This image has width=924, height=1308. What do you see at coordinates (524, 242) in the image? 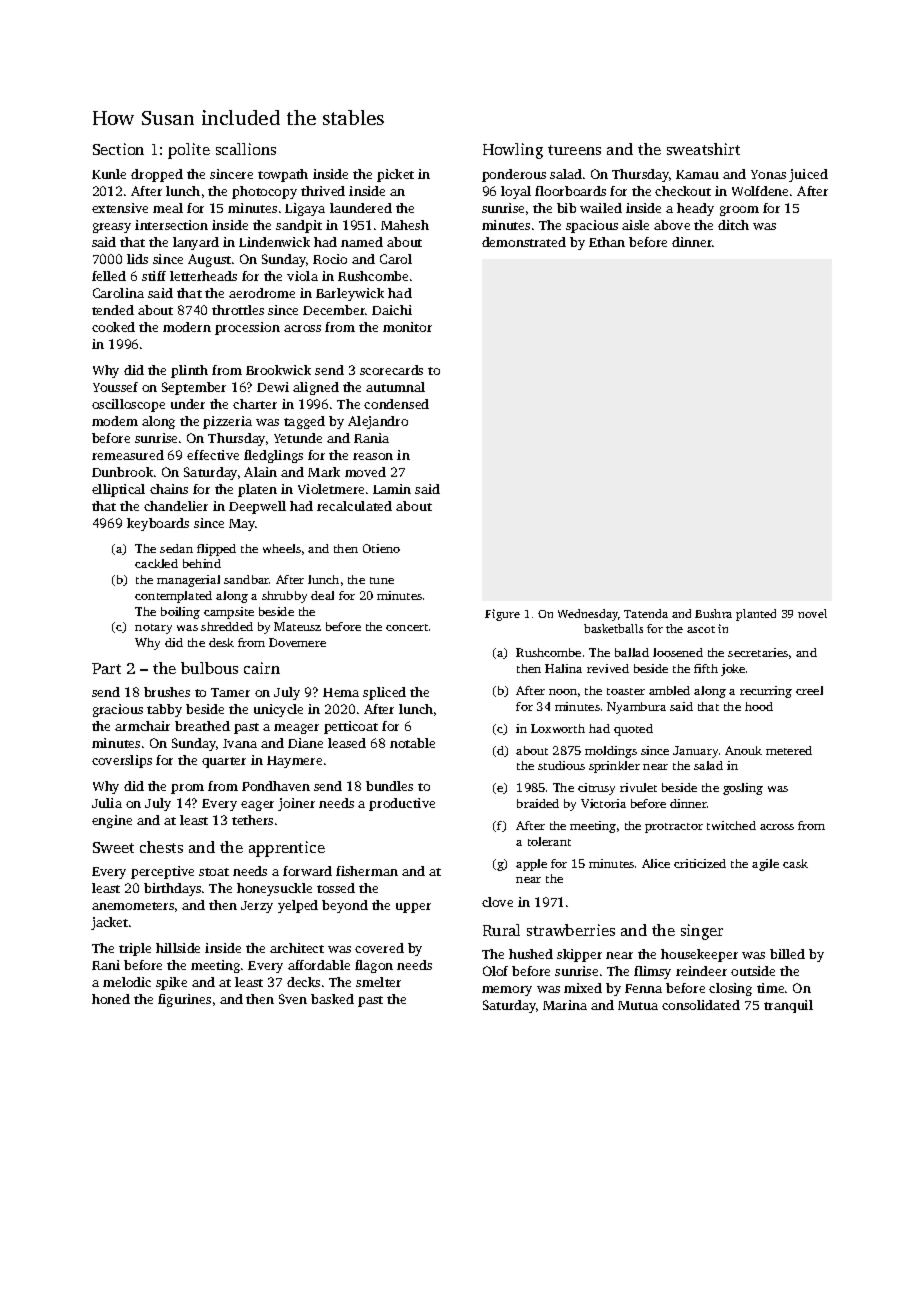
I see `demonstrated` at bounding box center [524, 242].
